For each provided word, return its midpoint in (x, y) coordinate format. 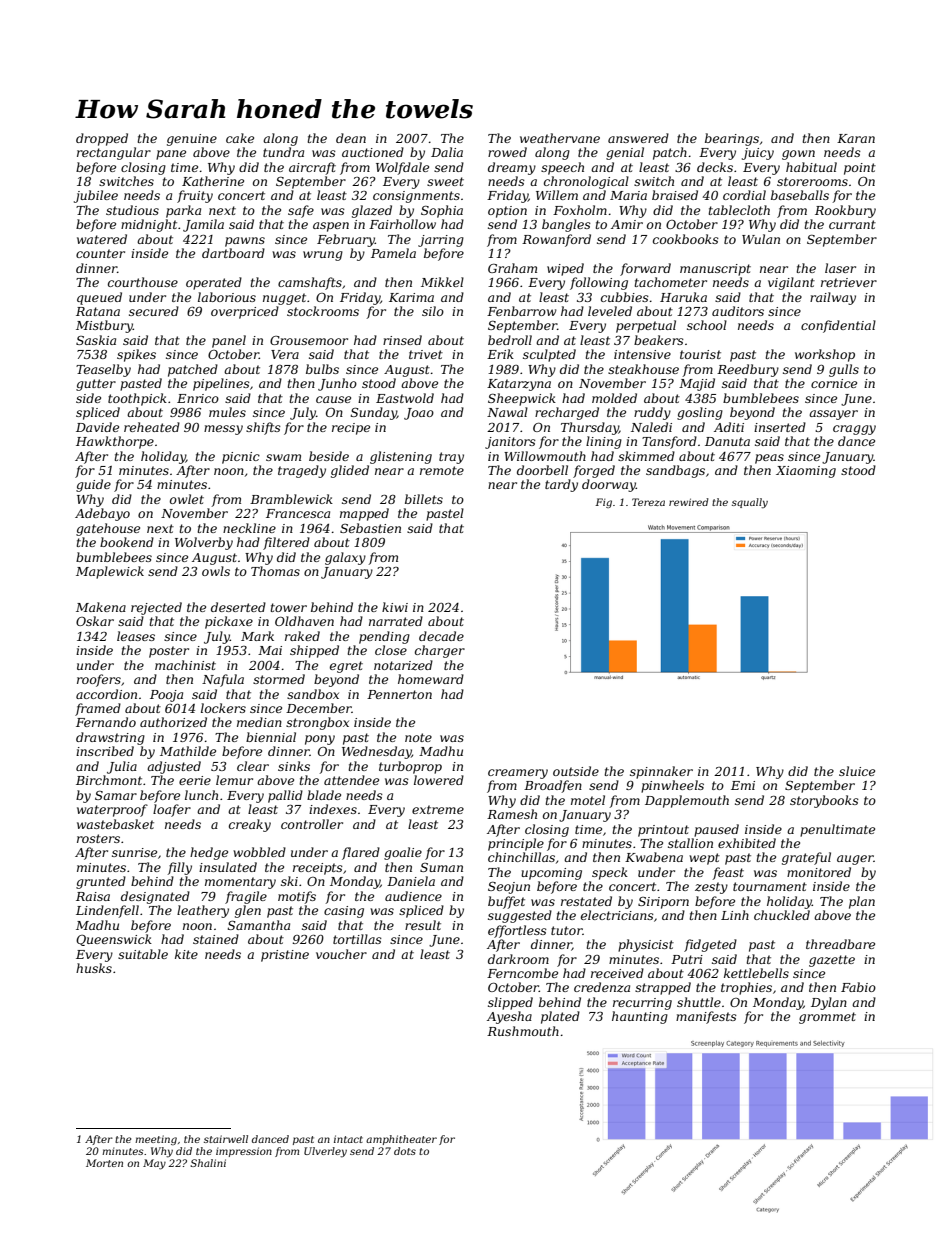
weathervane (560, 138)
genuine (192, 140)
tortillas (357, 939)
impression (244, 1152)
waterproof (112, 810)
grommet (827, 1018)
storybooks (824, 801)
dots (405, 1151)
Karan (856, 138)
